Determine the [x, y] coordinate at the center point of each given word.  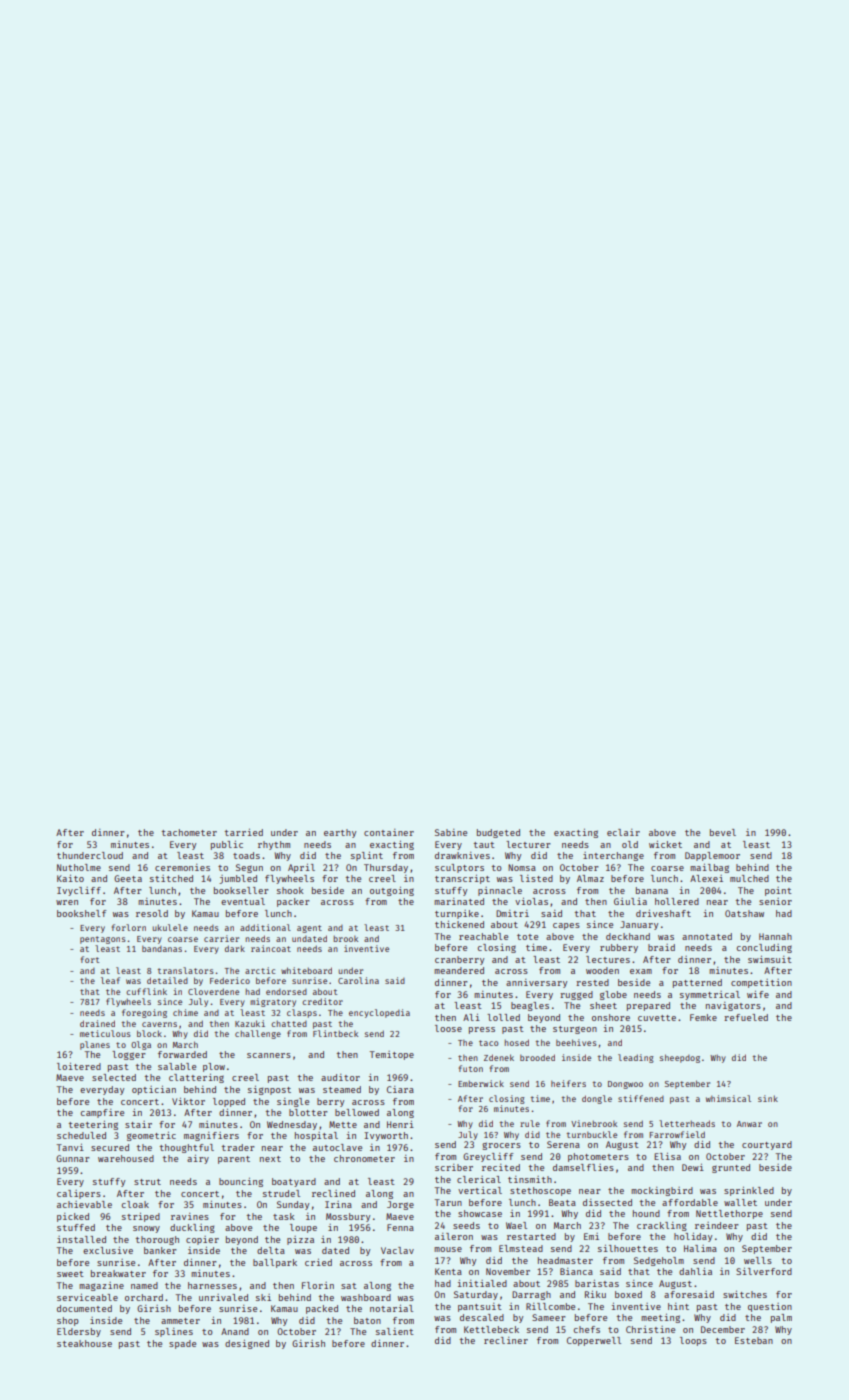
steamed [342, 1089]
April [301, 868]
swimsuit [770, 959]
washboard [366, 1297]
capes [566, 926]
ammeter [180, 1321]
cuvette [657, 1018]
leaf [110, 980]
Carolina [358, 980]
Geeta [128, 878]
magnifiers [211, 1136]
